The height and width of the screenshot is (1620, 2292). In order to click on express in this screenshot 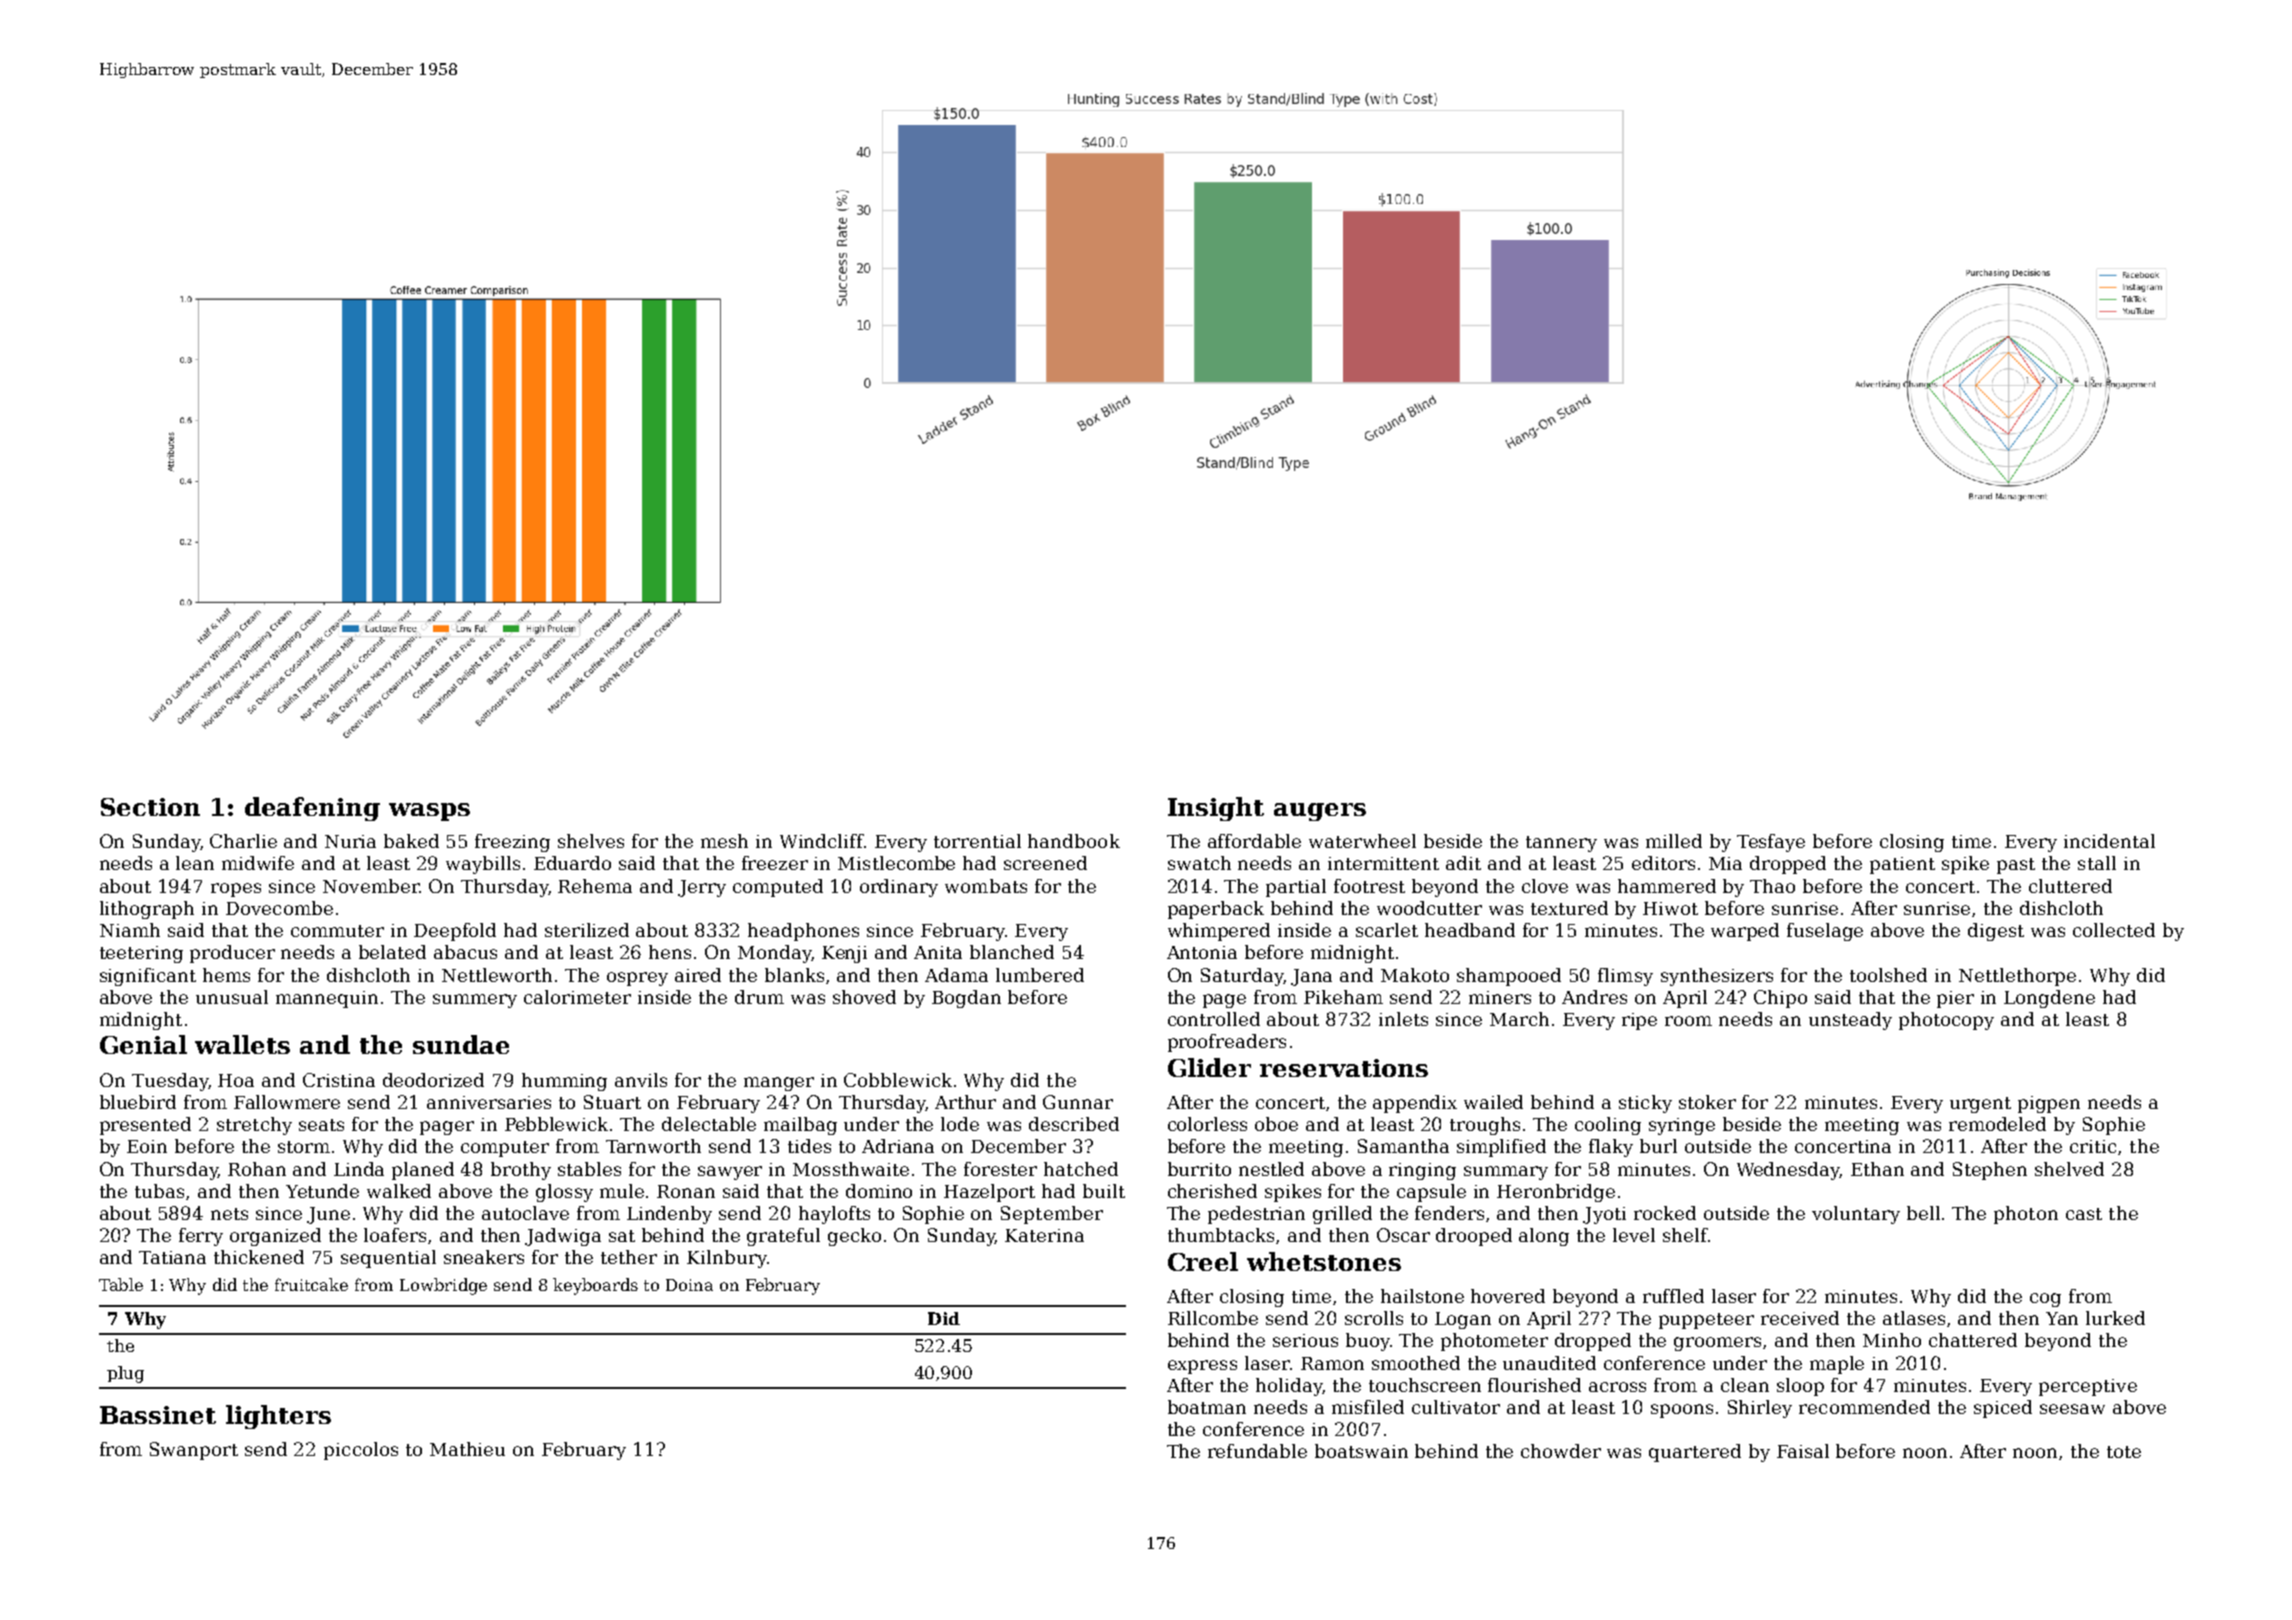, I will do `click(1202, 1367)`.
